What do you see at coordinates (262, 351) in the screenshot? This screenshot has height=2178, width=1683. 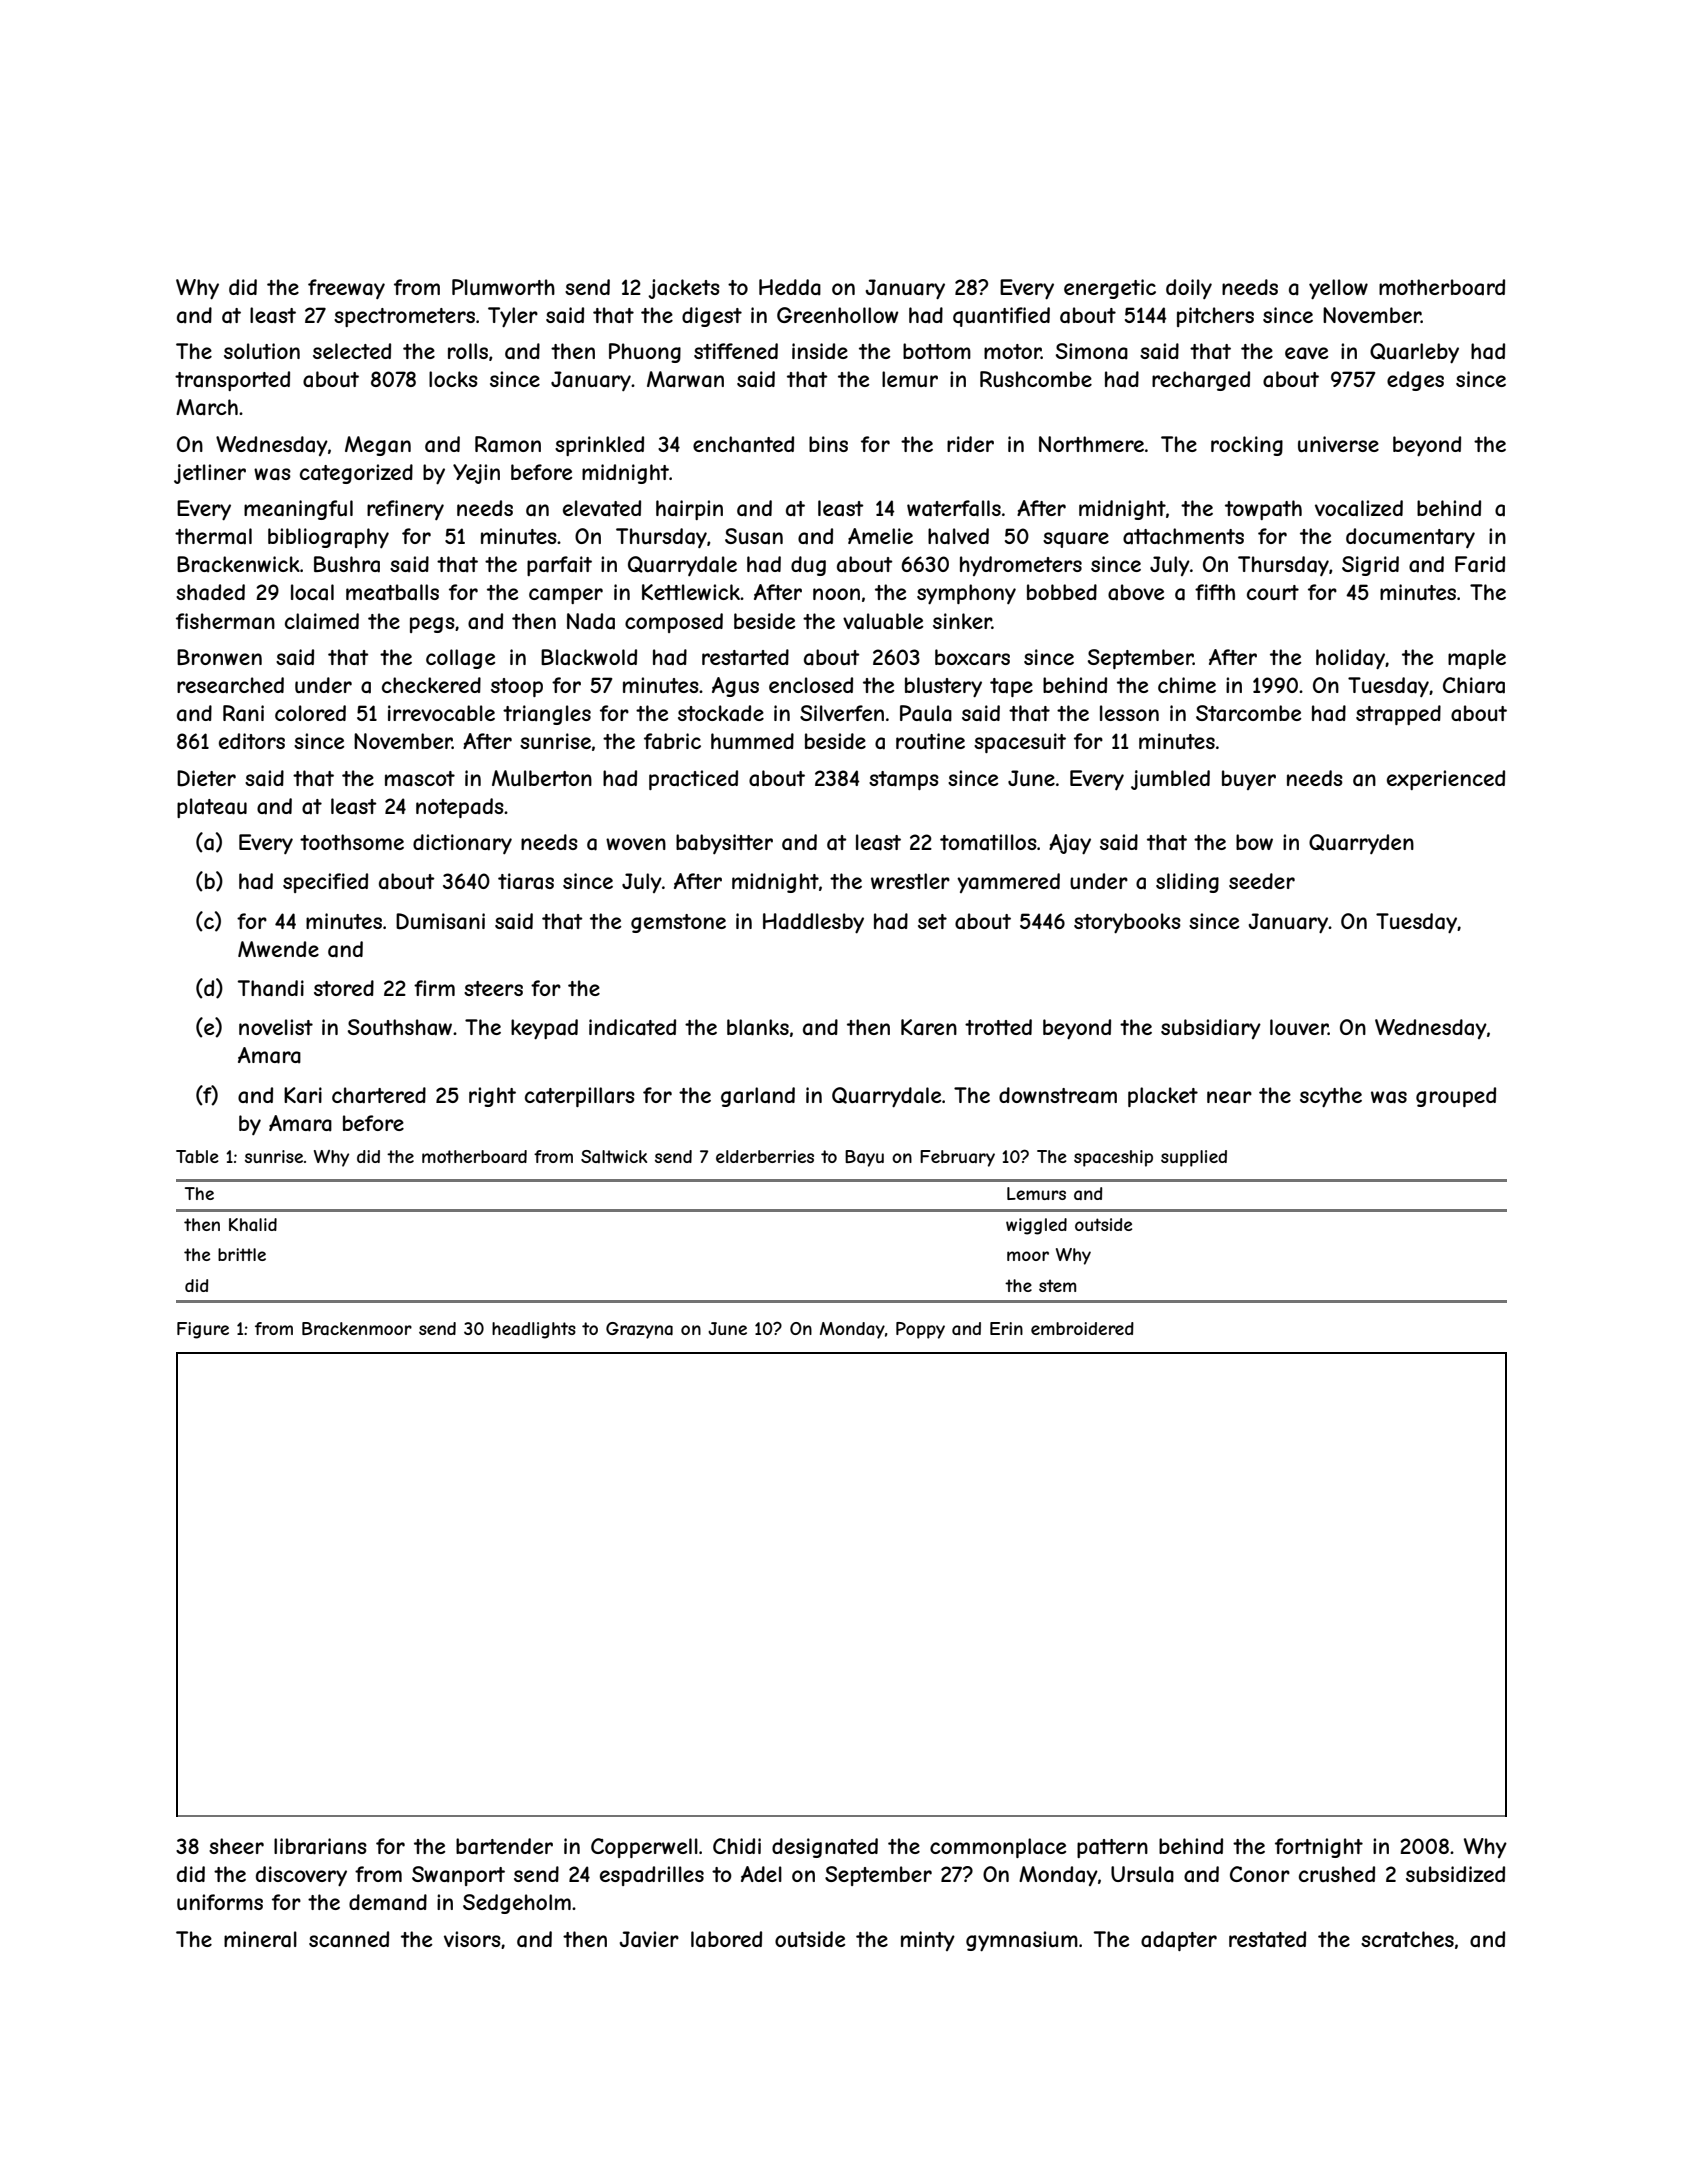 I see `solution` at bounding box center [262, 351].
